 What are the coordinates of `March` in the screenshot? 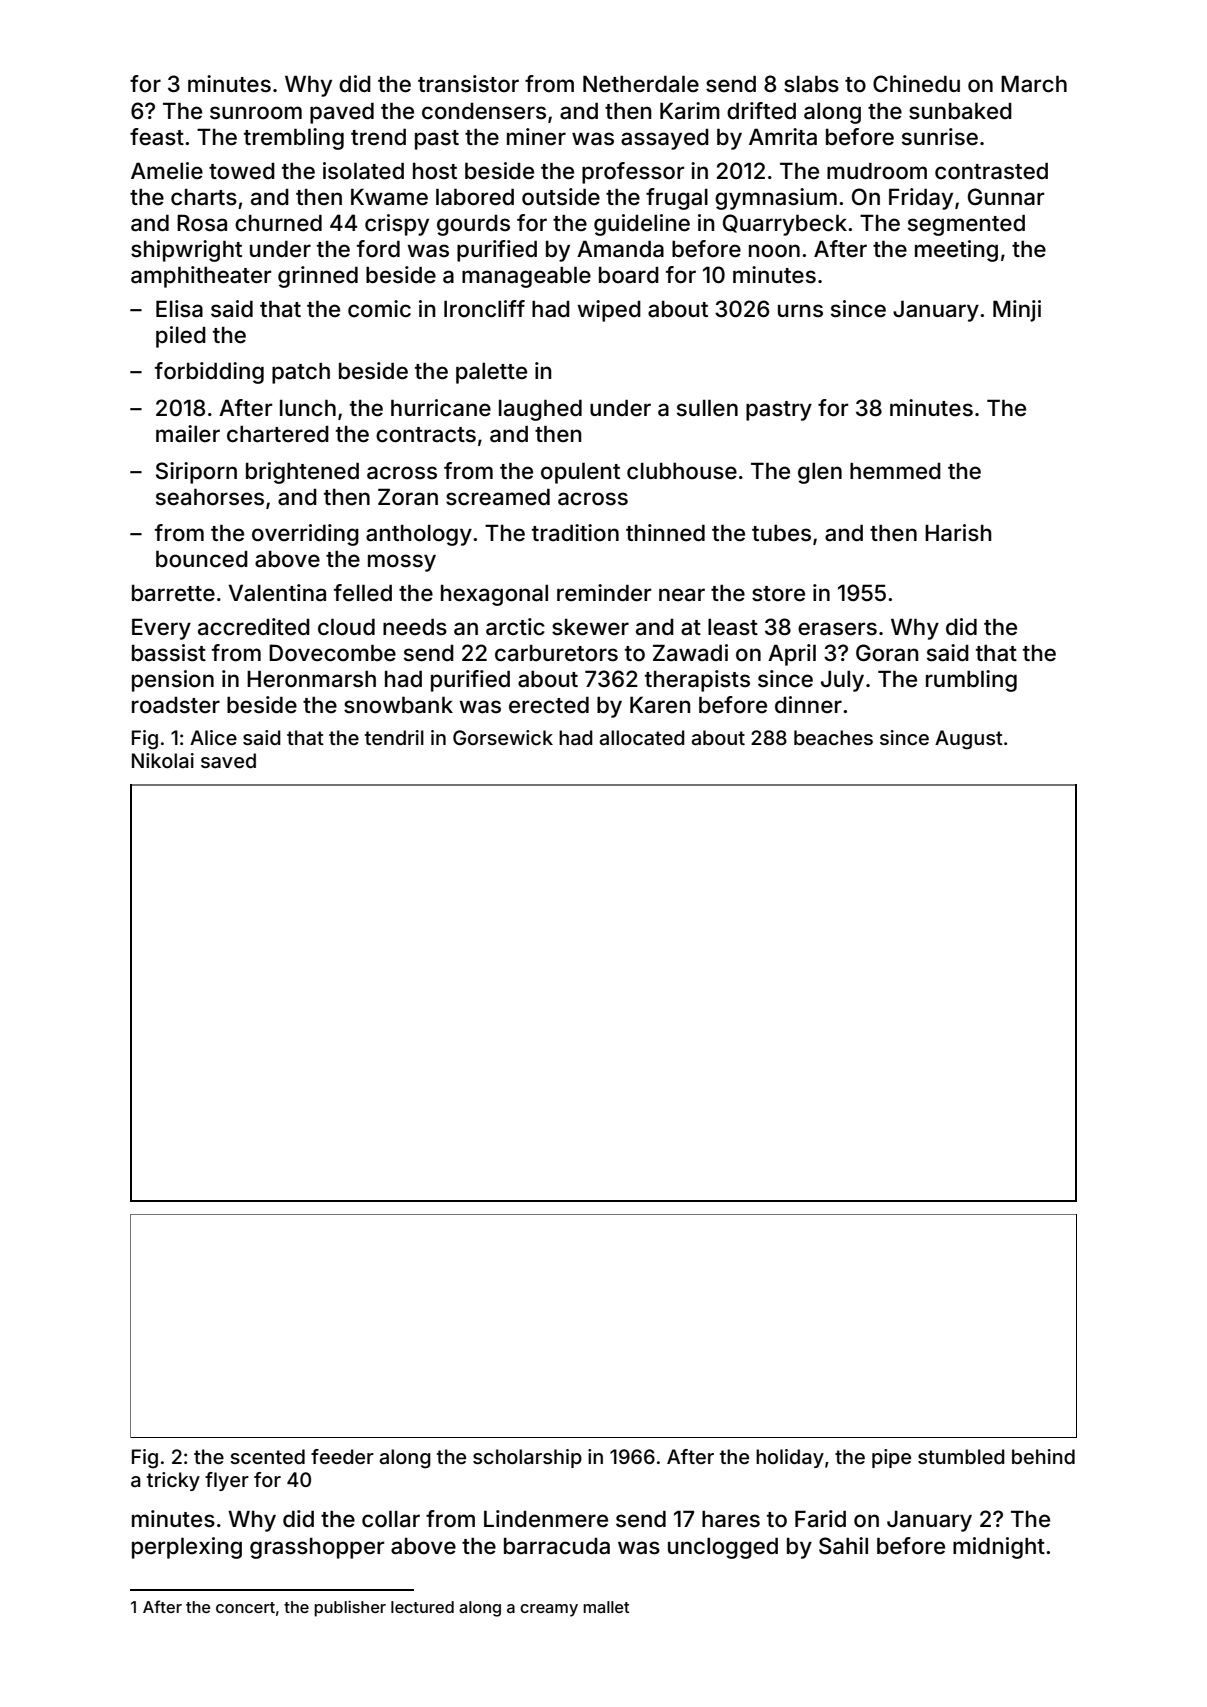 It's located at (1034, 84).
